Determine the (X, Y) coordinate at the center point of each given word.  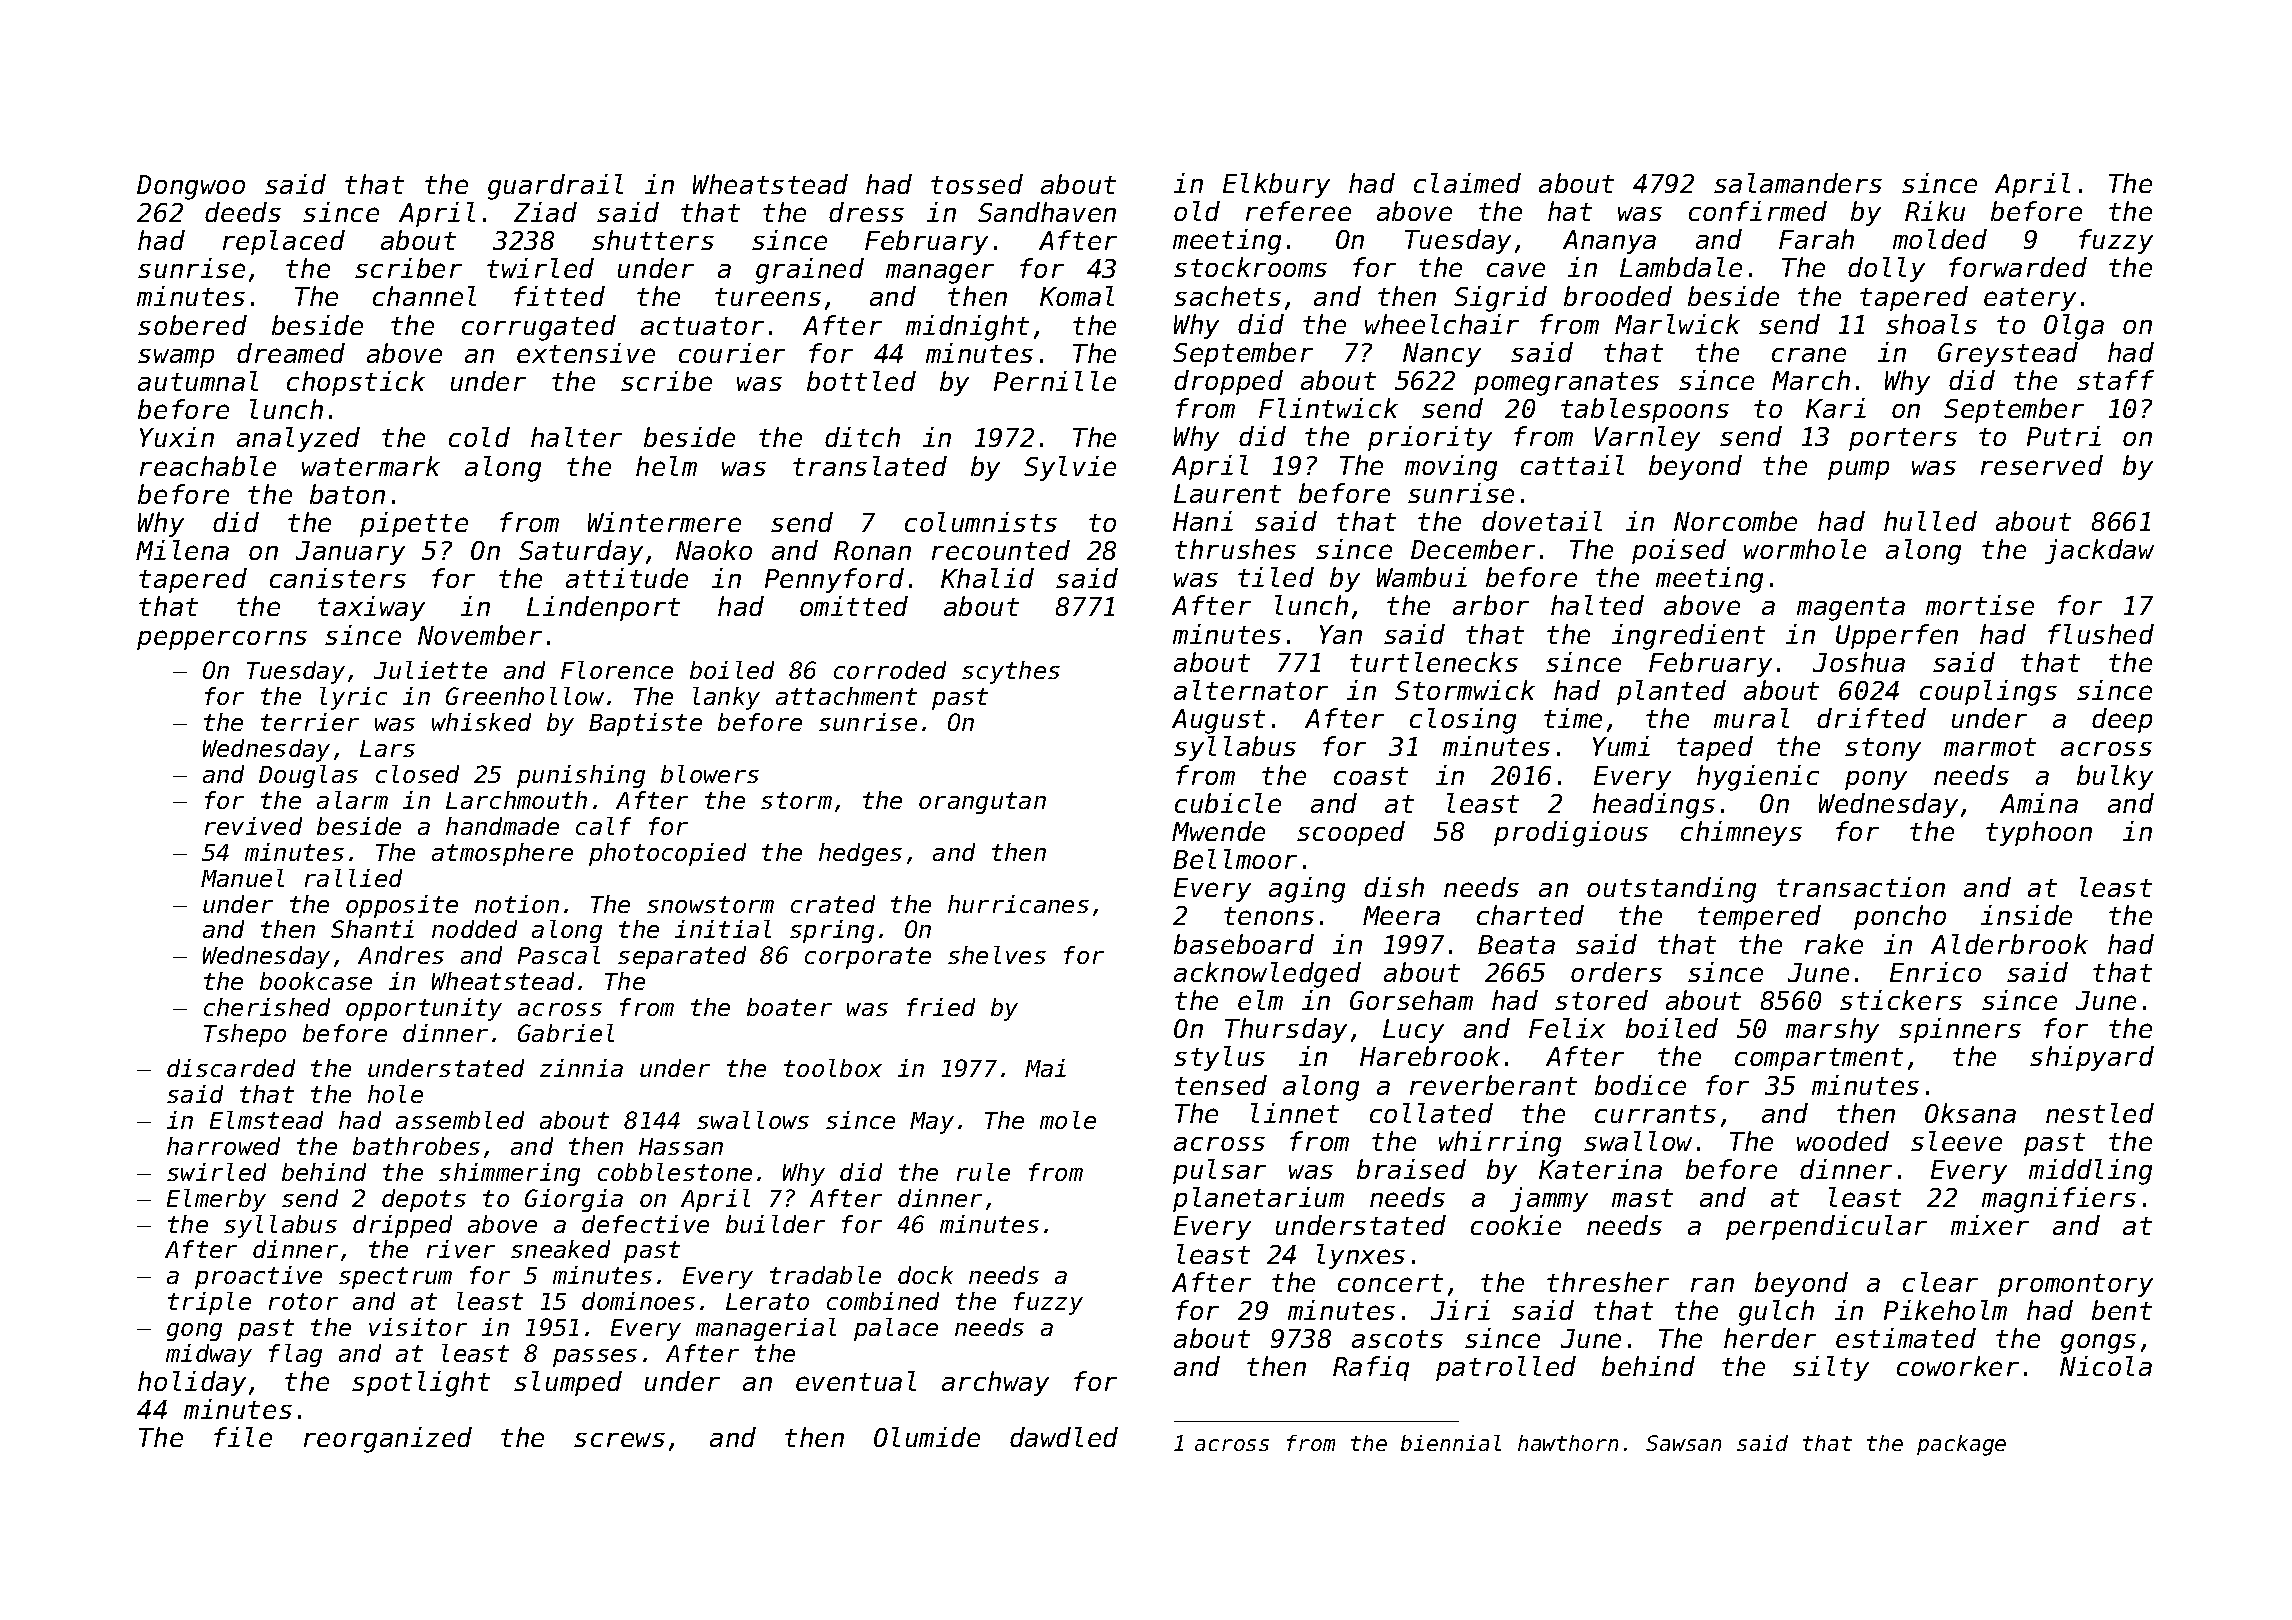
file (243, 1437)
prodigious (1571, 834)
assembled (460, 1120)
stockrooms (1250, 267)
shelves (997, 955)
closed (417, 774)
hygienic (1758, 778)
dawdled (1064, 1437)
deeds (243, 212)
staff (2115, 380)
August (1218, 721)
